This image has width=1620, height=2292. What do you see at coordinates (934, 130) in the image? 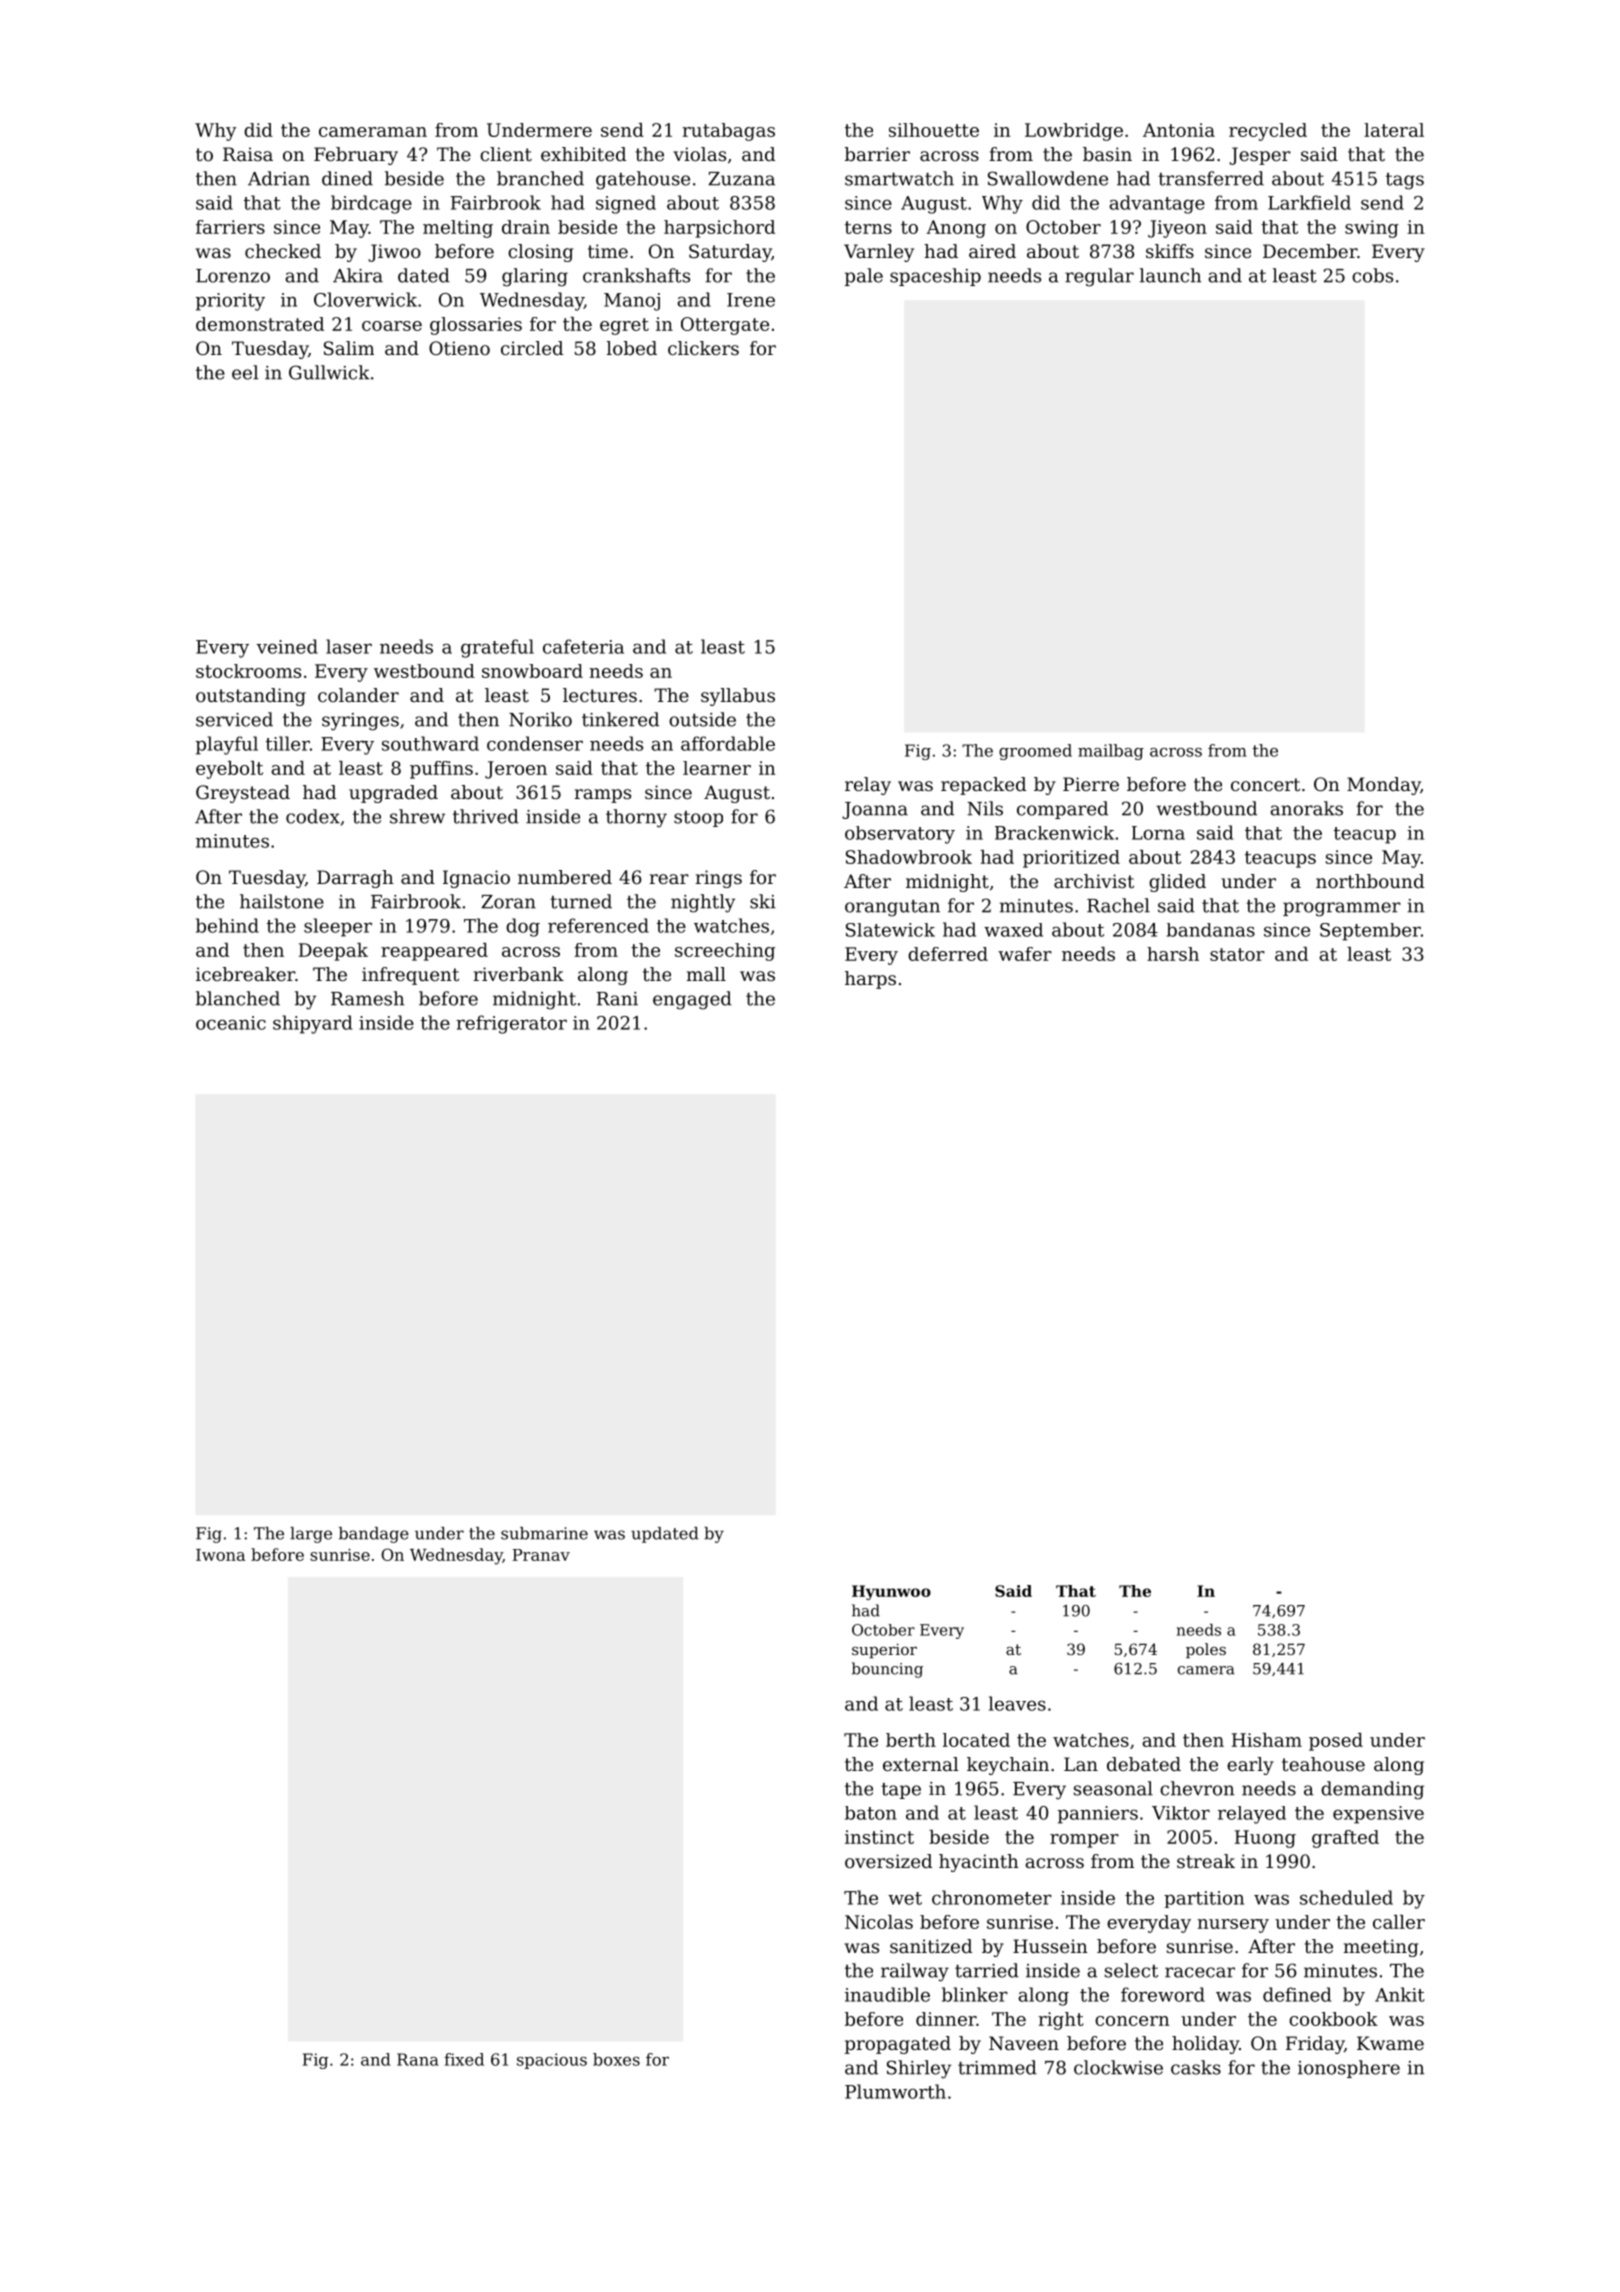
I see `silhouette` at bounding box center [934, 130].
